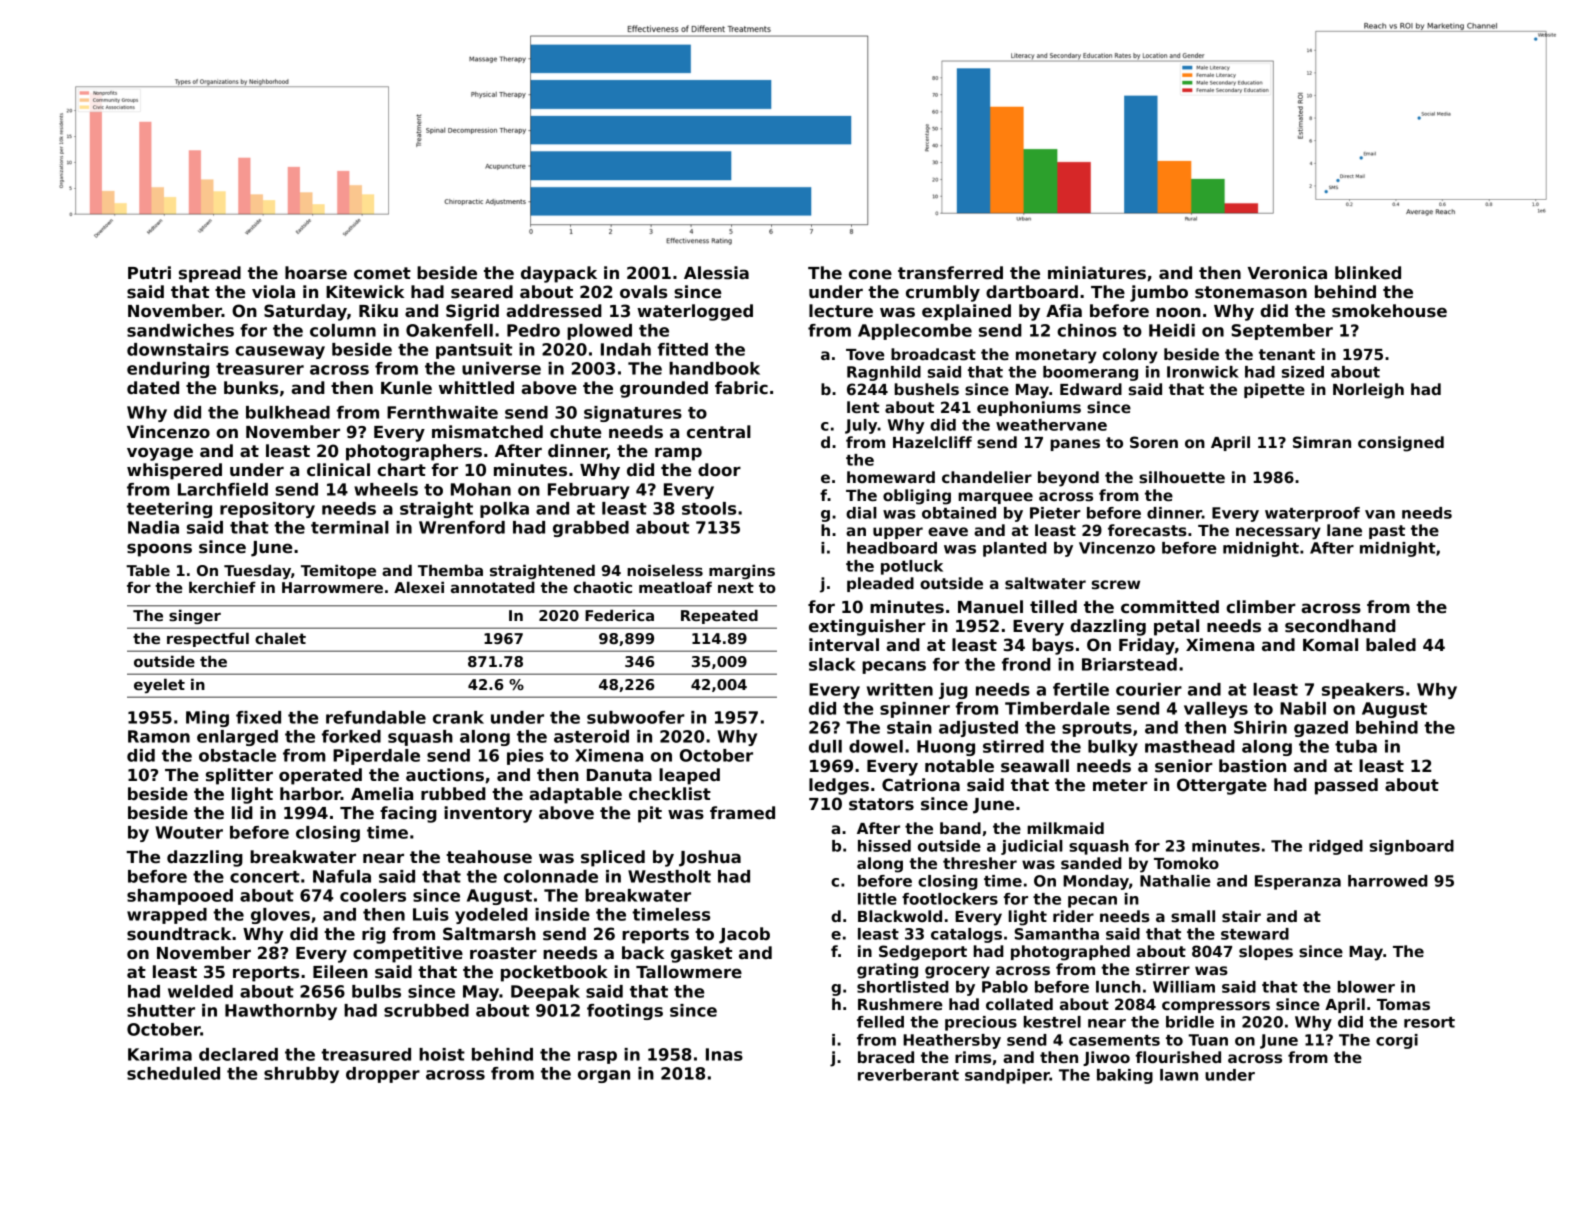 The width and height of the image is (1585, 1225). What do you see at coordinates (383, 1075) in the image?
I see `dropper` at bounding box center [383, 1075].
